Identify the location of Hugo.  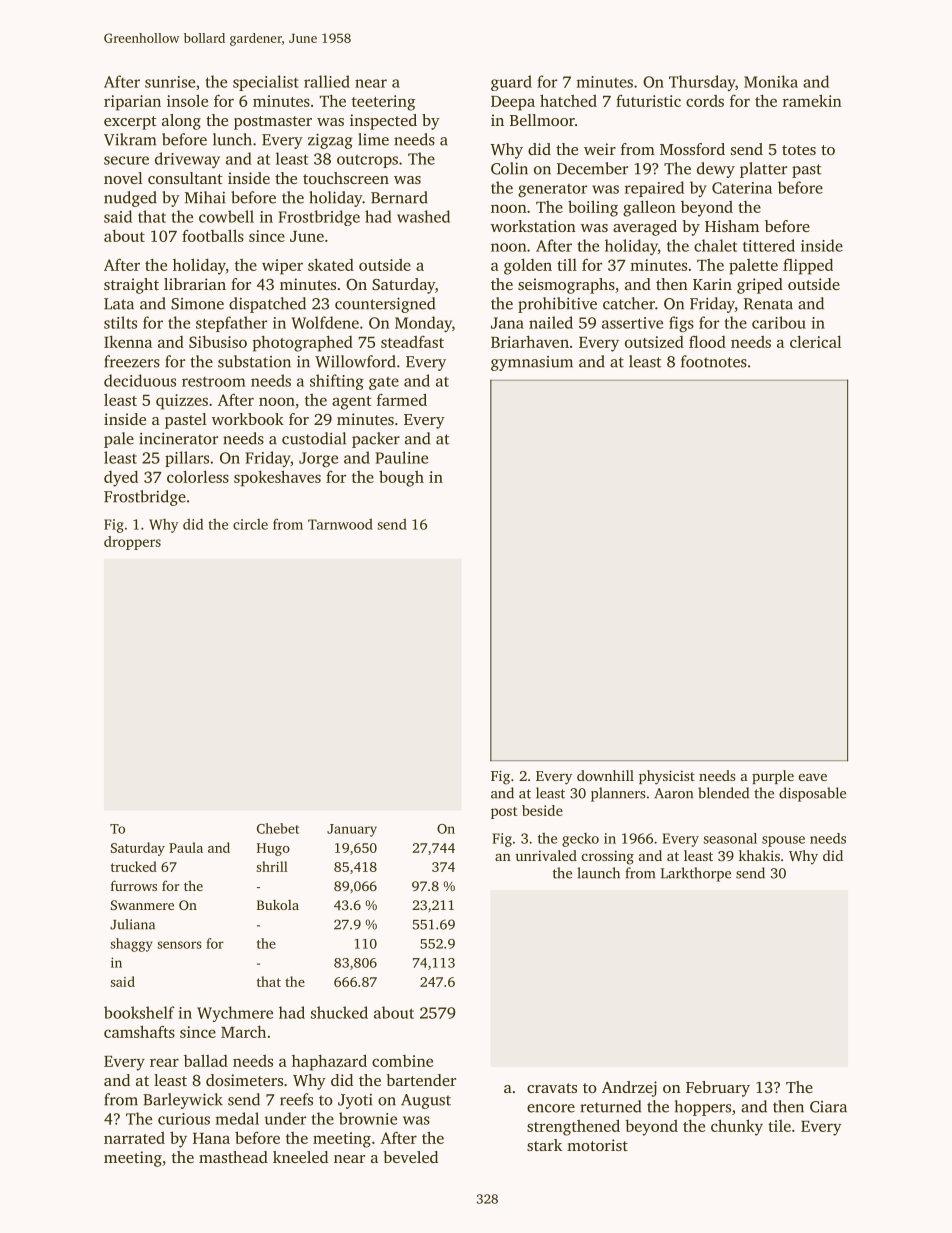
(273, 849).
